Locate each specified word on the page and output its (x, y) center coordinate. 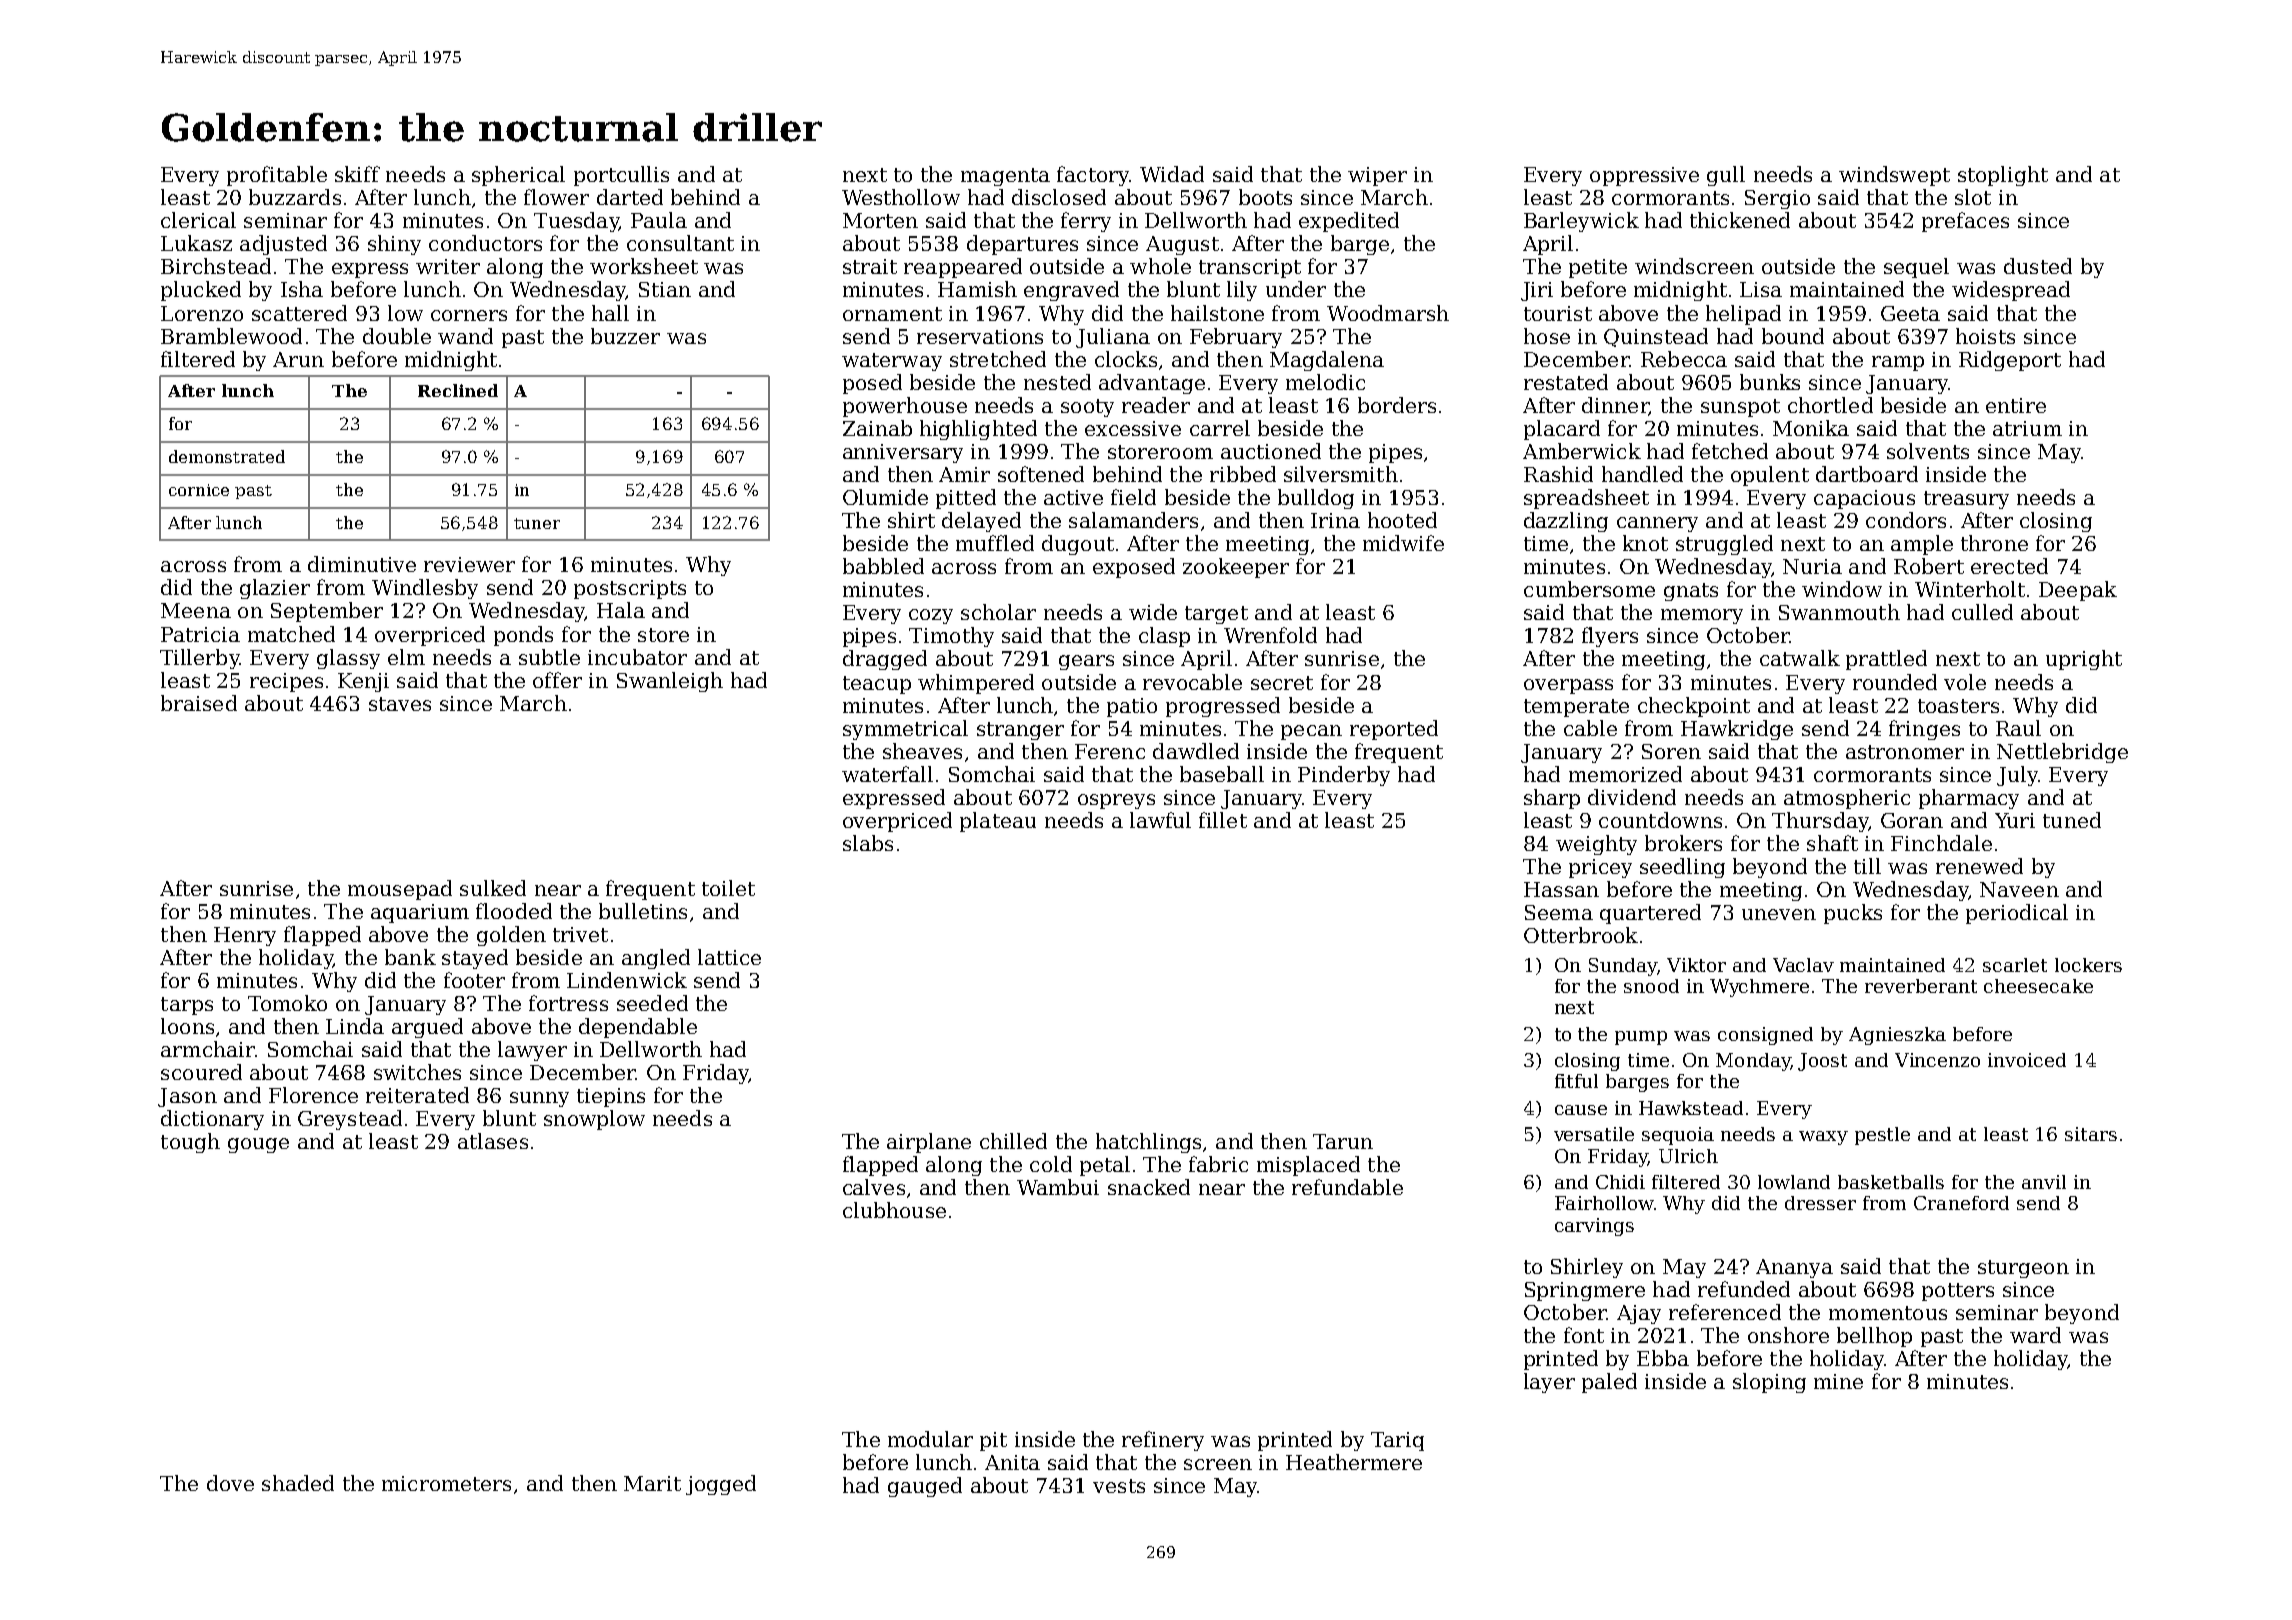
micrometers (446, 1483)
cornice (199, 490)
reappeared (963, 268)
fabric (1218, 1164)
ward (2035, 1335)
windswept (1894, 176)
